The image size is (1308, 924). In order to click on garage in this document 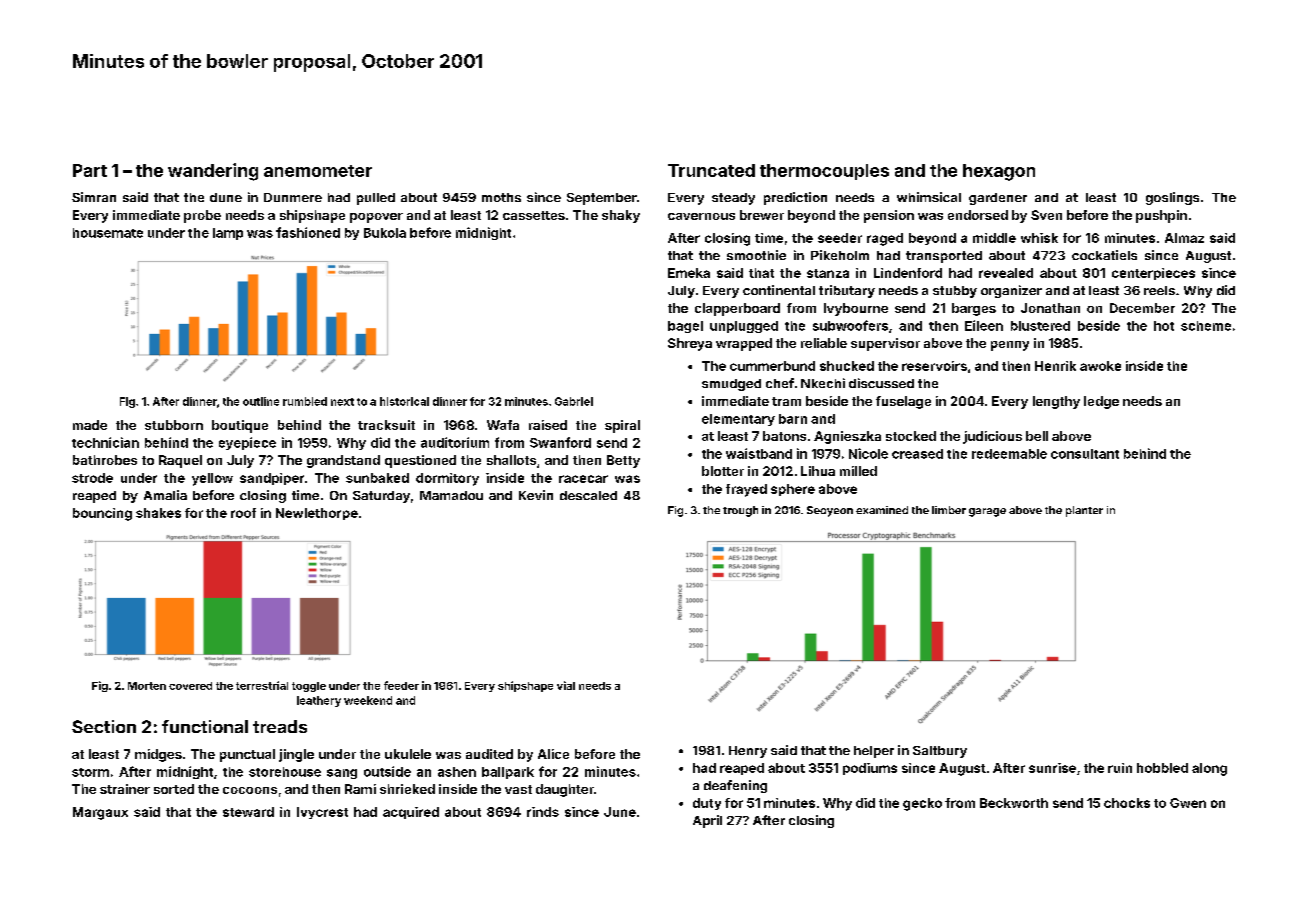, I will do `click(987, 512)`.
